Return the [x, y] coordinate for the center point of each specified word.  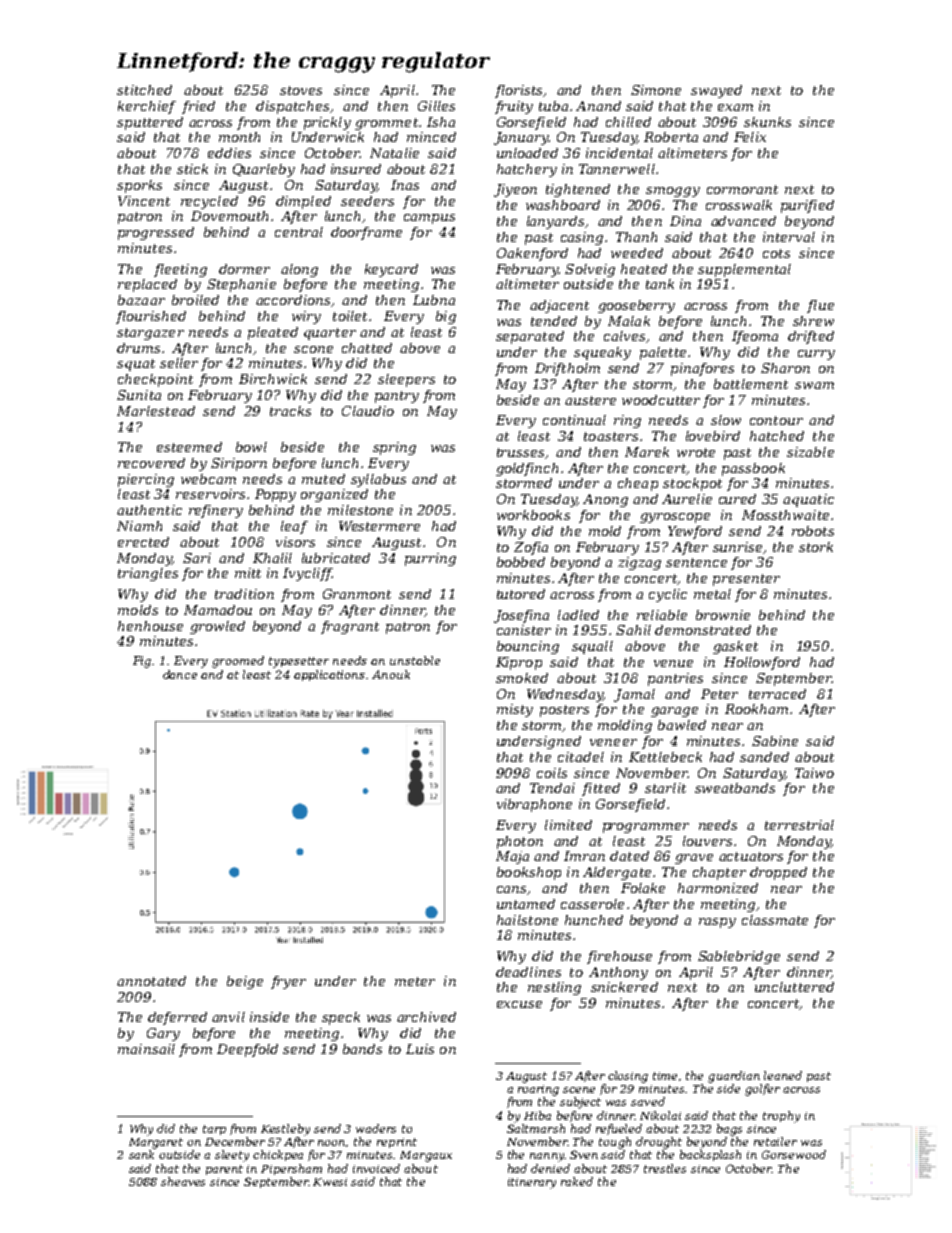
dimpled [303, 202]
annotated [151, 981]
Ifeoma [755, 337]
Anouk [391, 674]
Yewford [695, 532]
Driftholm [567, 369]
